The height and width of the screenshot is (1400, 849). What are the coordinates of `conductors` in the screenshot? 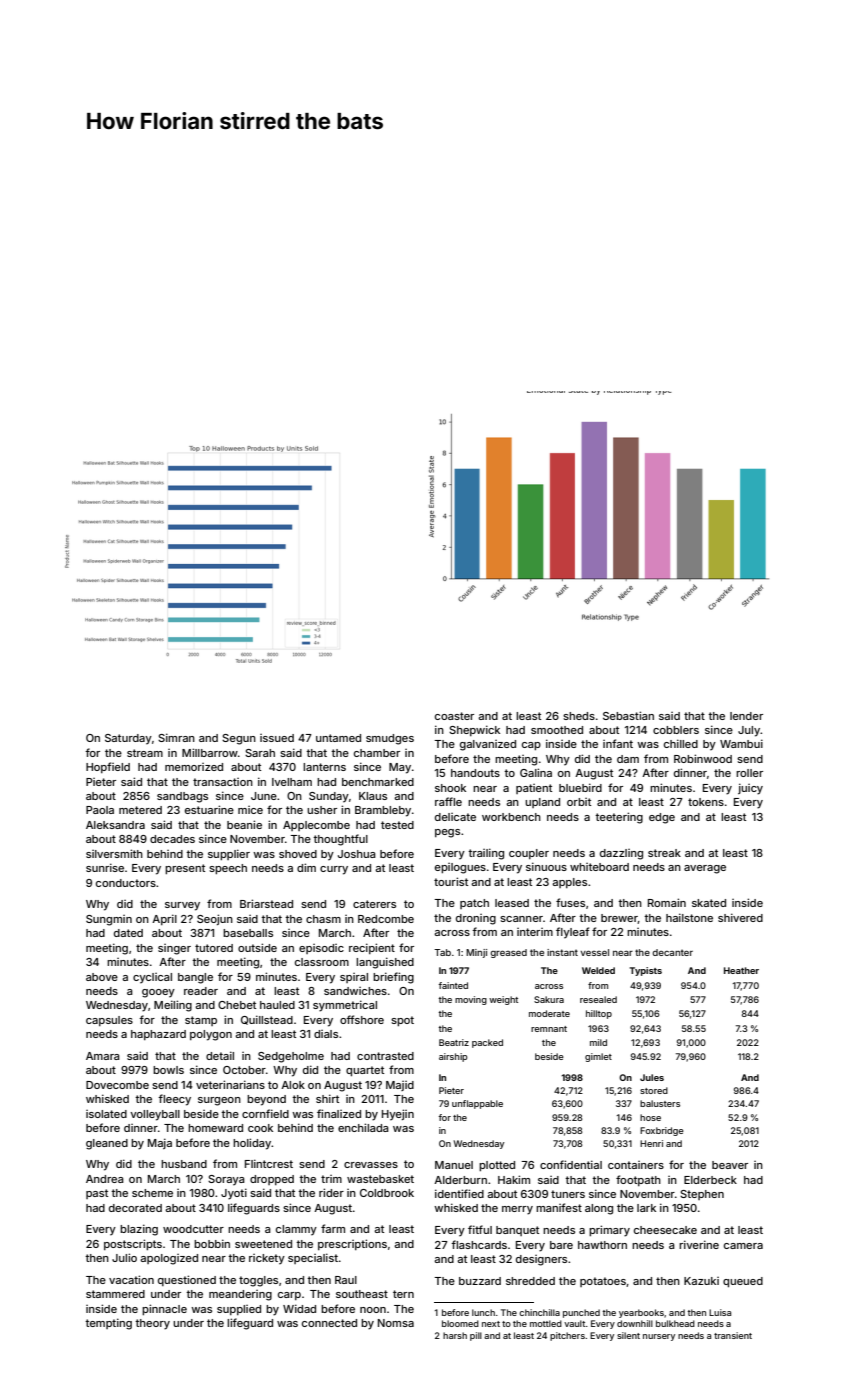 It's located at (126, 883).
